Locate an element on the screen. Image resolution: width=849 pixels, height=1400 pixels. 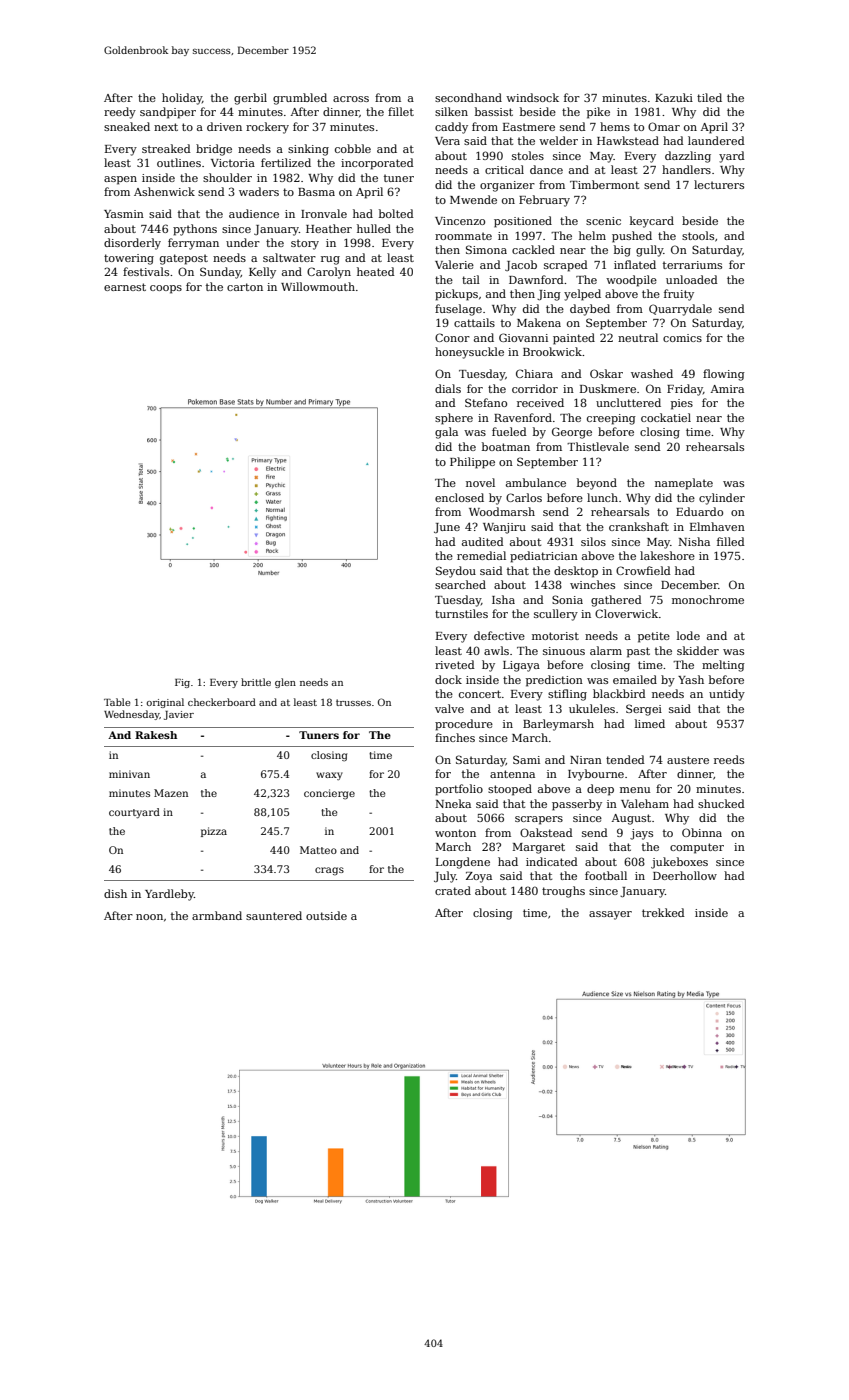
Zoya is located at coordinates (479, 877).
